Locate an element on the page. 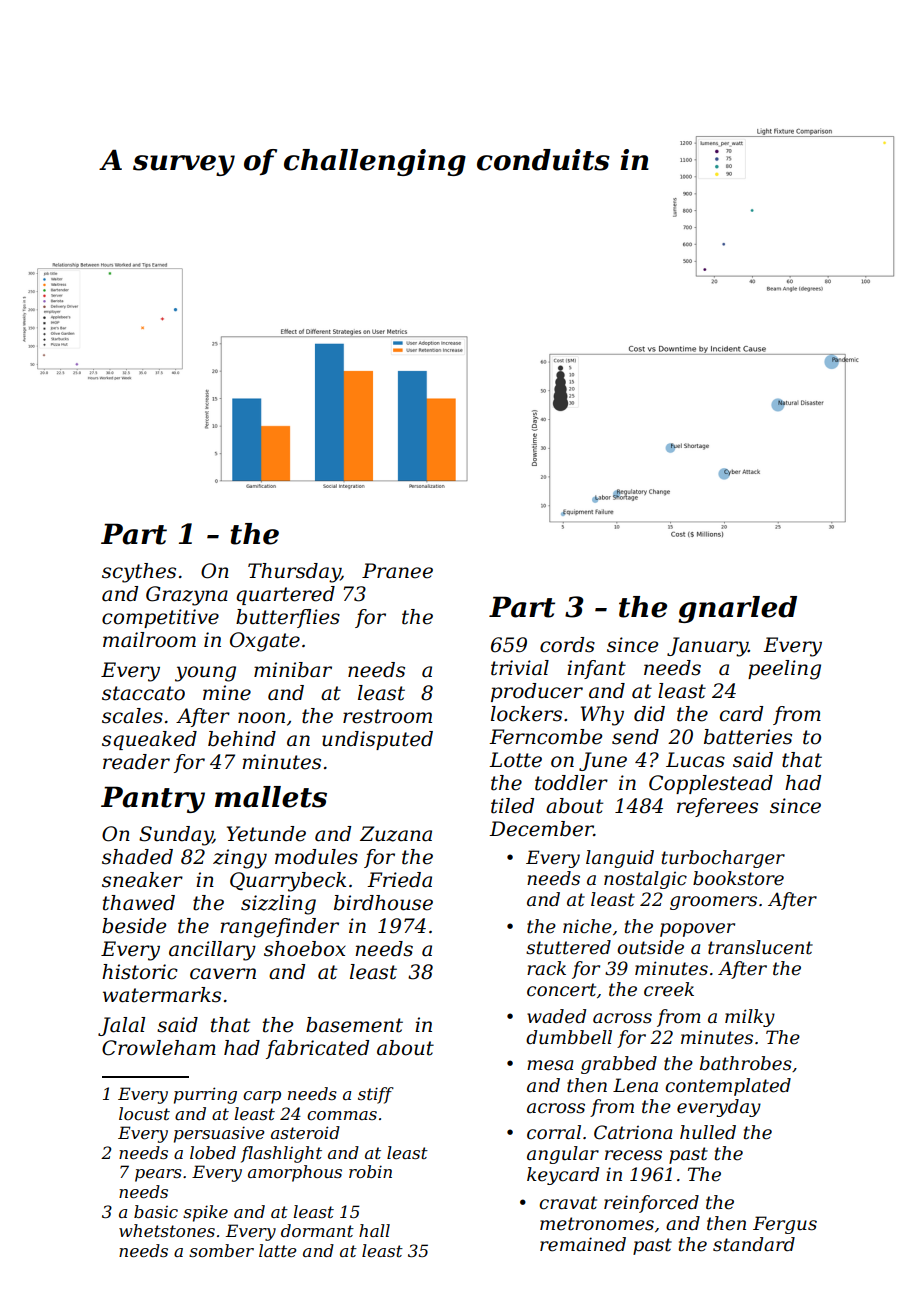  standard is located at coordinates (754, 1244).
